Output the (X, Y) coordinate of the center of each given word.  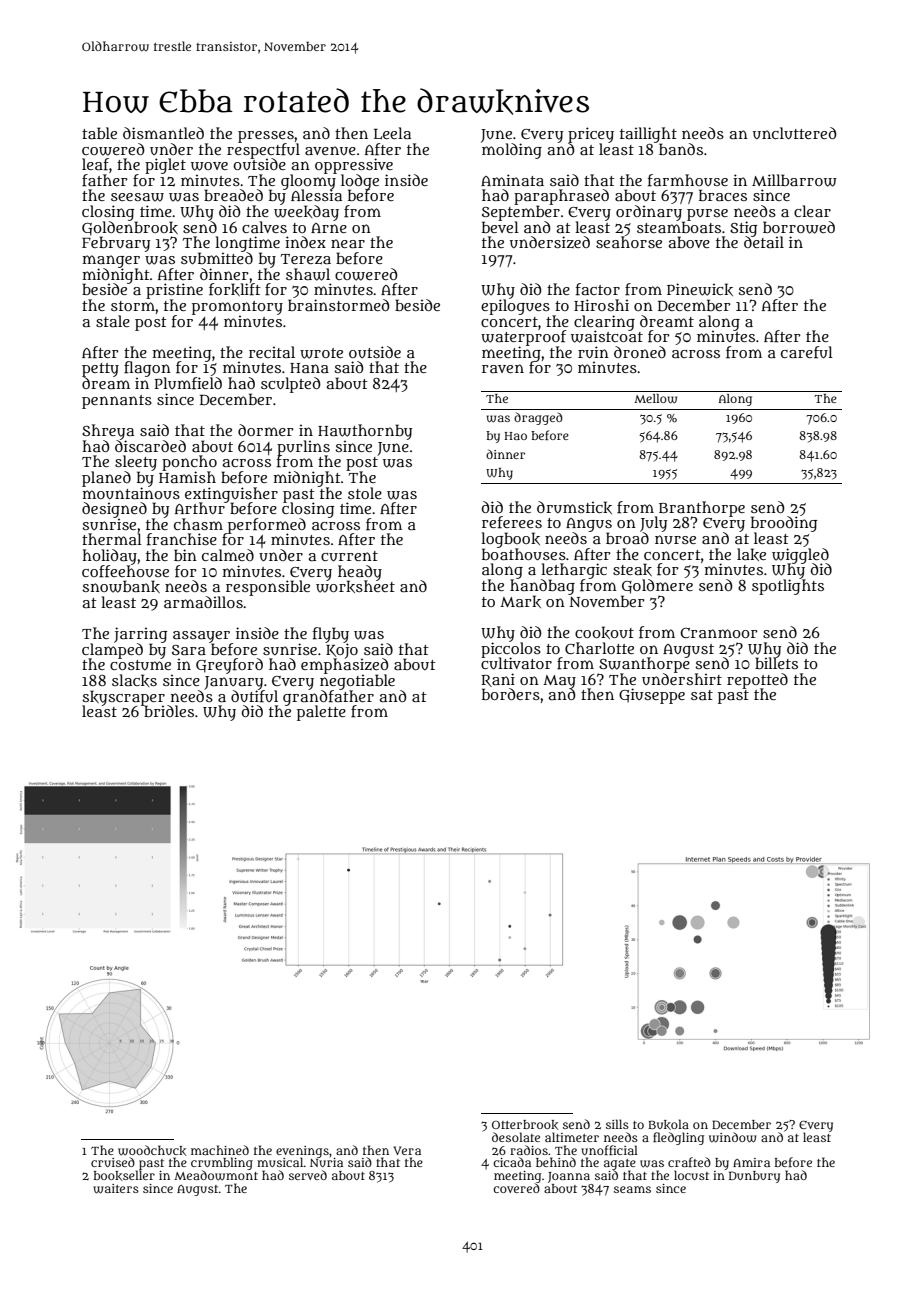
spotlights (788, 587)
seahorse (629, 242)
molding (512, 151)
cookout (604, 632)
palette (321, 713)
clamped (112, 651)
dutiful (254, 696)
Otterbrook (525, 1125)
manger (111, 261)
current (349, 556)
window (733, 1137)
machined (220, 1150)
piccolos (511, 649)
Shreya (108, 432)
